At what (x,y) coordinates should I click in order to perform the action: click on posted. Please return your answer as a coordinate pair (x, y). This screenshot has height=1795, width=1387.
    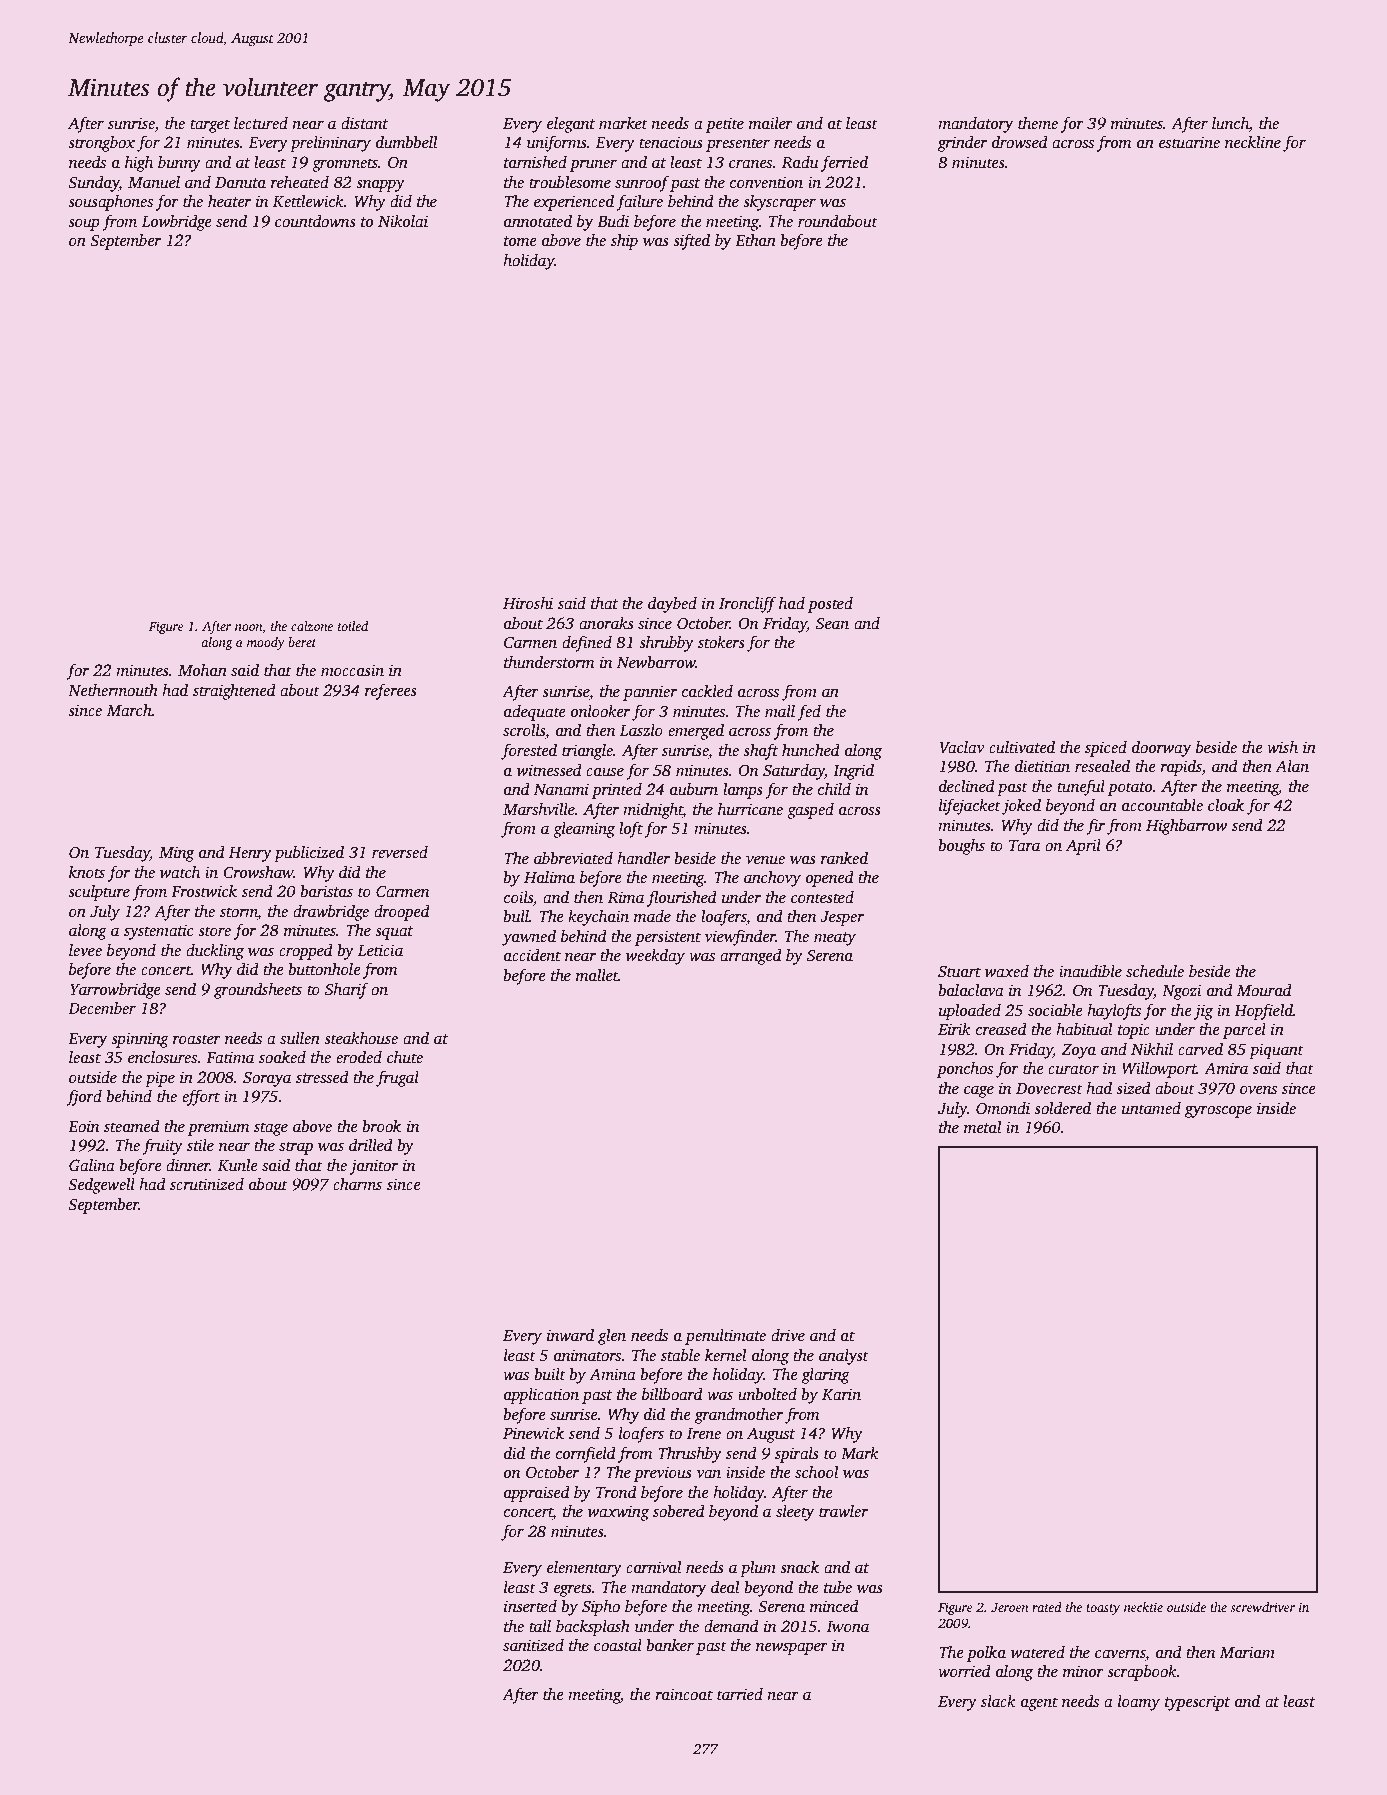
    Looking at the image, I should click on (830, 605).
